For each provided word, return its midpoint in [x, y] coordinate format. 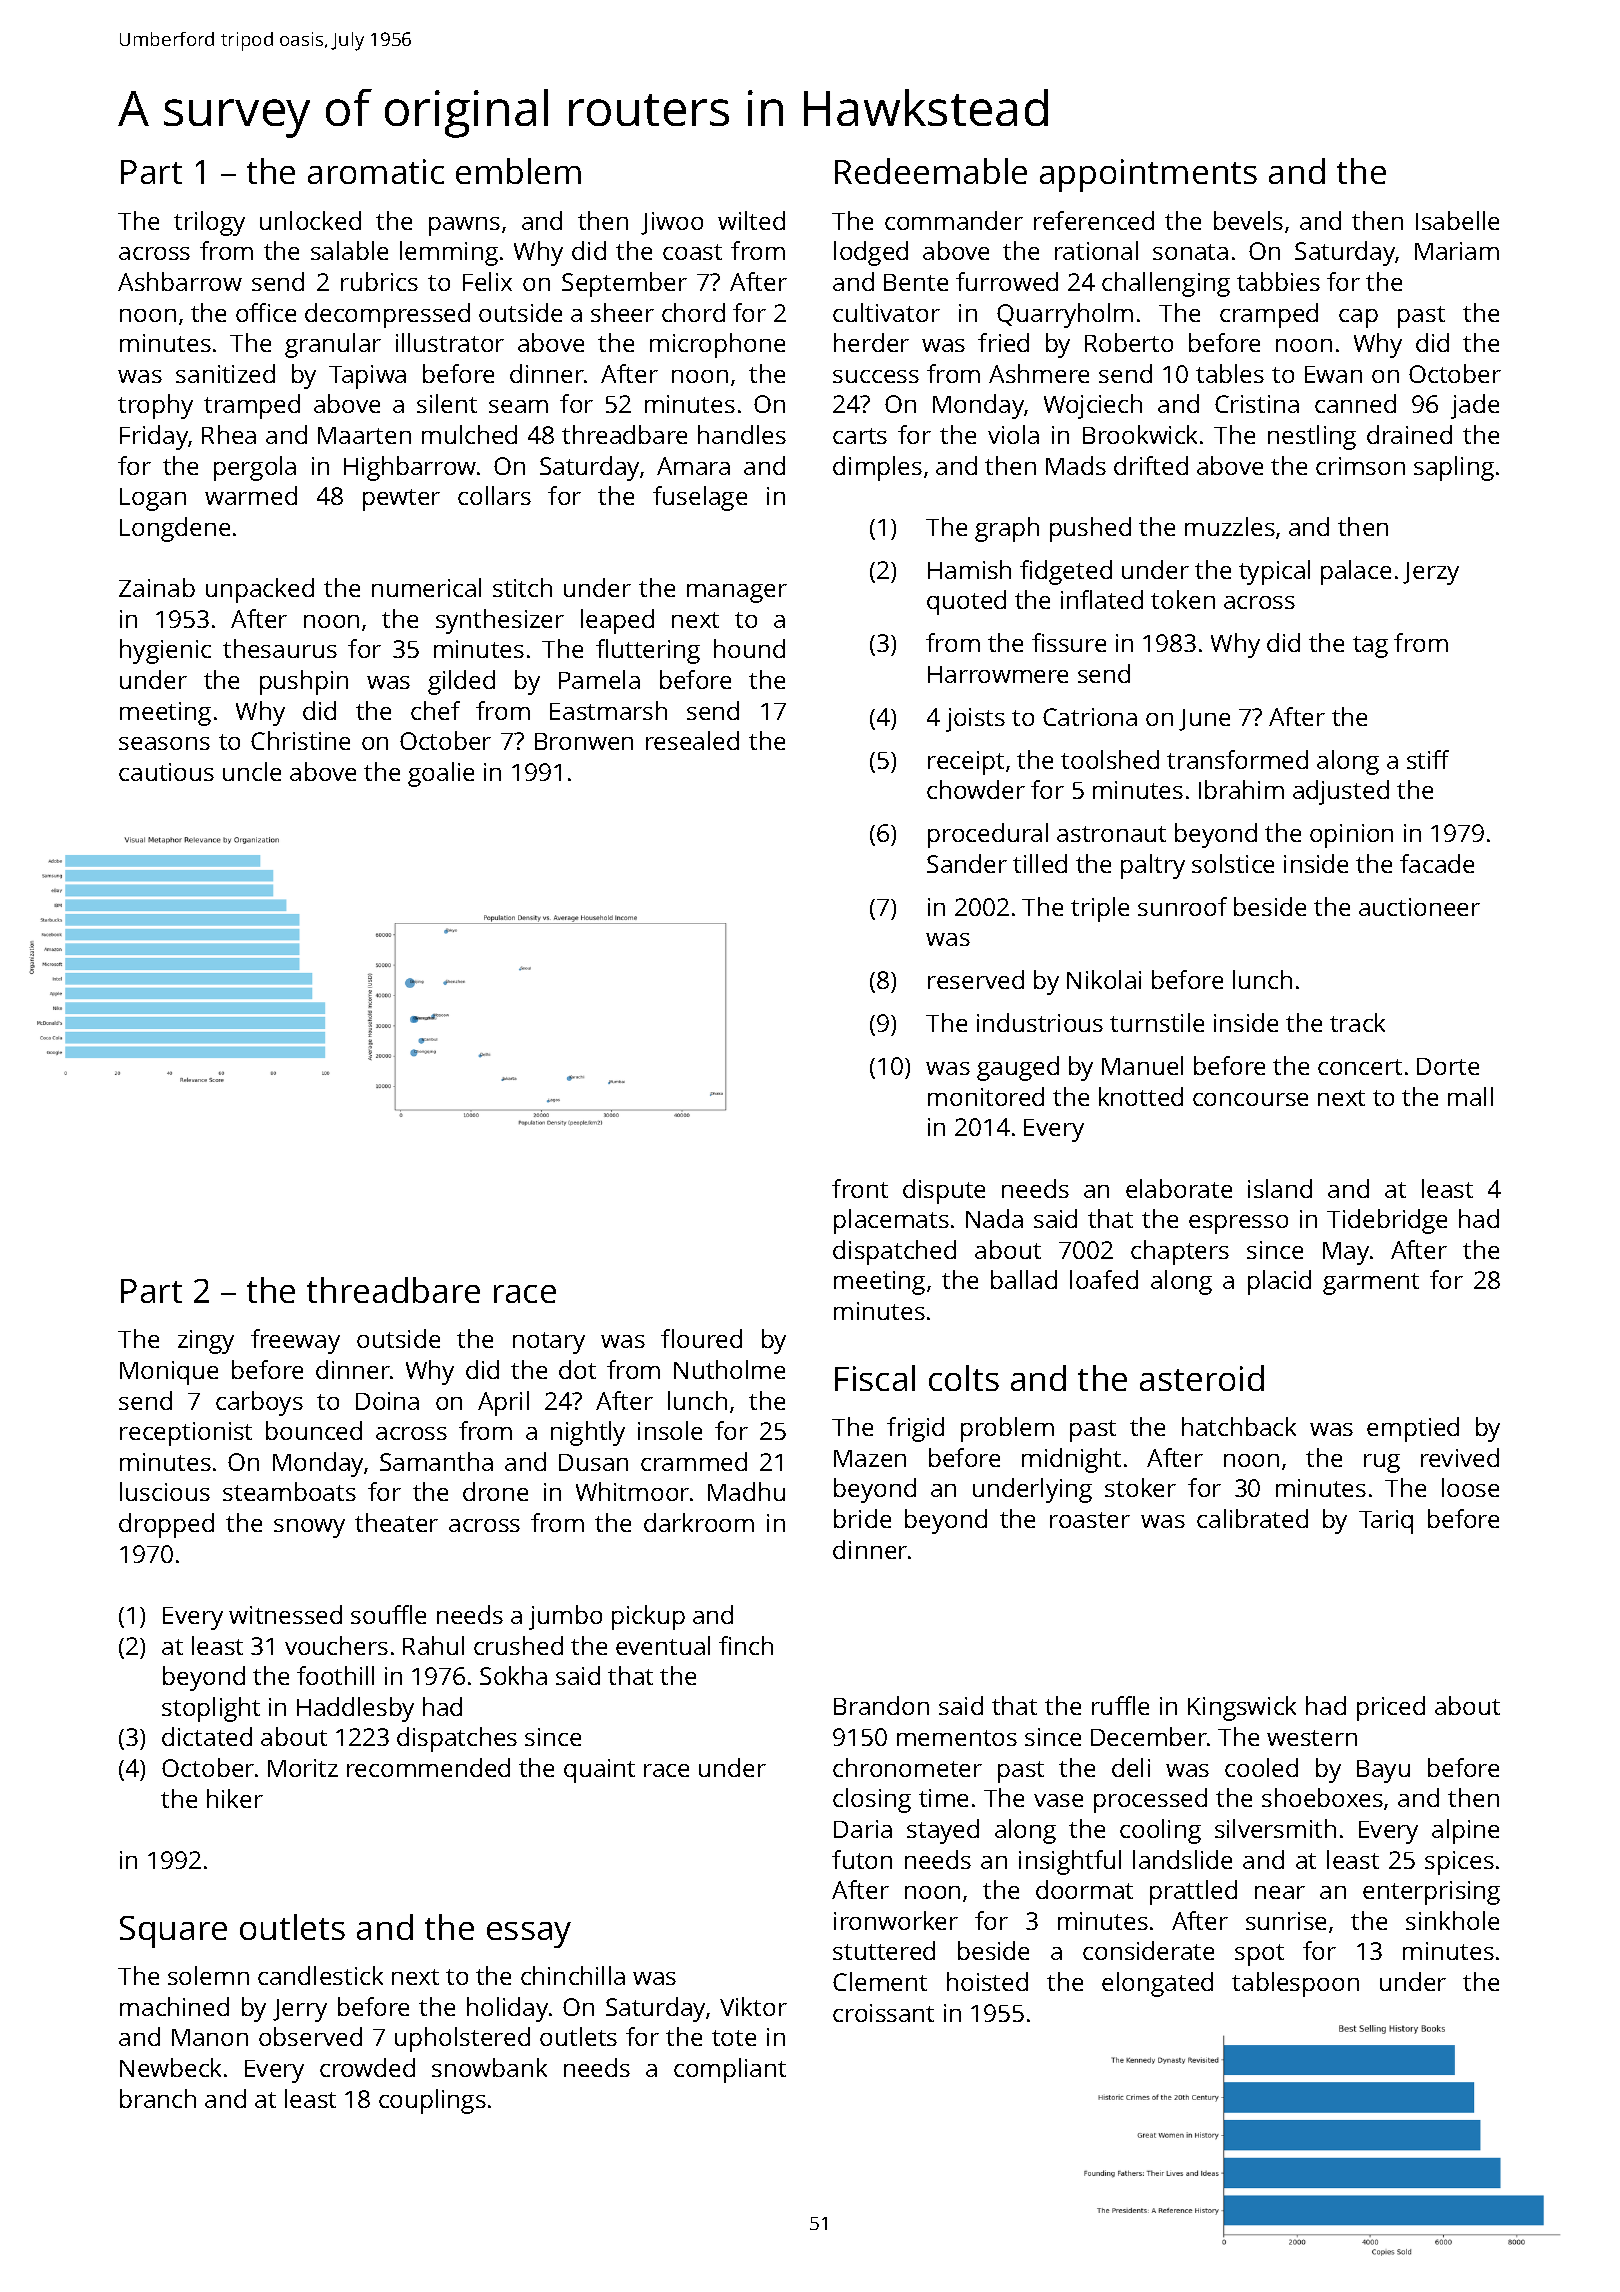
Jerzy [1431, 573]
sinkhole [1452, 1920]
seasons [164, 743]
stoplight [211, 1709]
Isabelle [1457, 220]
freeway [295, 1341]
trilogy [209, 223]
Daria [863, 1829]
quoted [966, 602]
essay [529, 1935]
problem [1007, 1429]
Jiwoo [672, 223]
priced [1391, 1708]
